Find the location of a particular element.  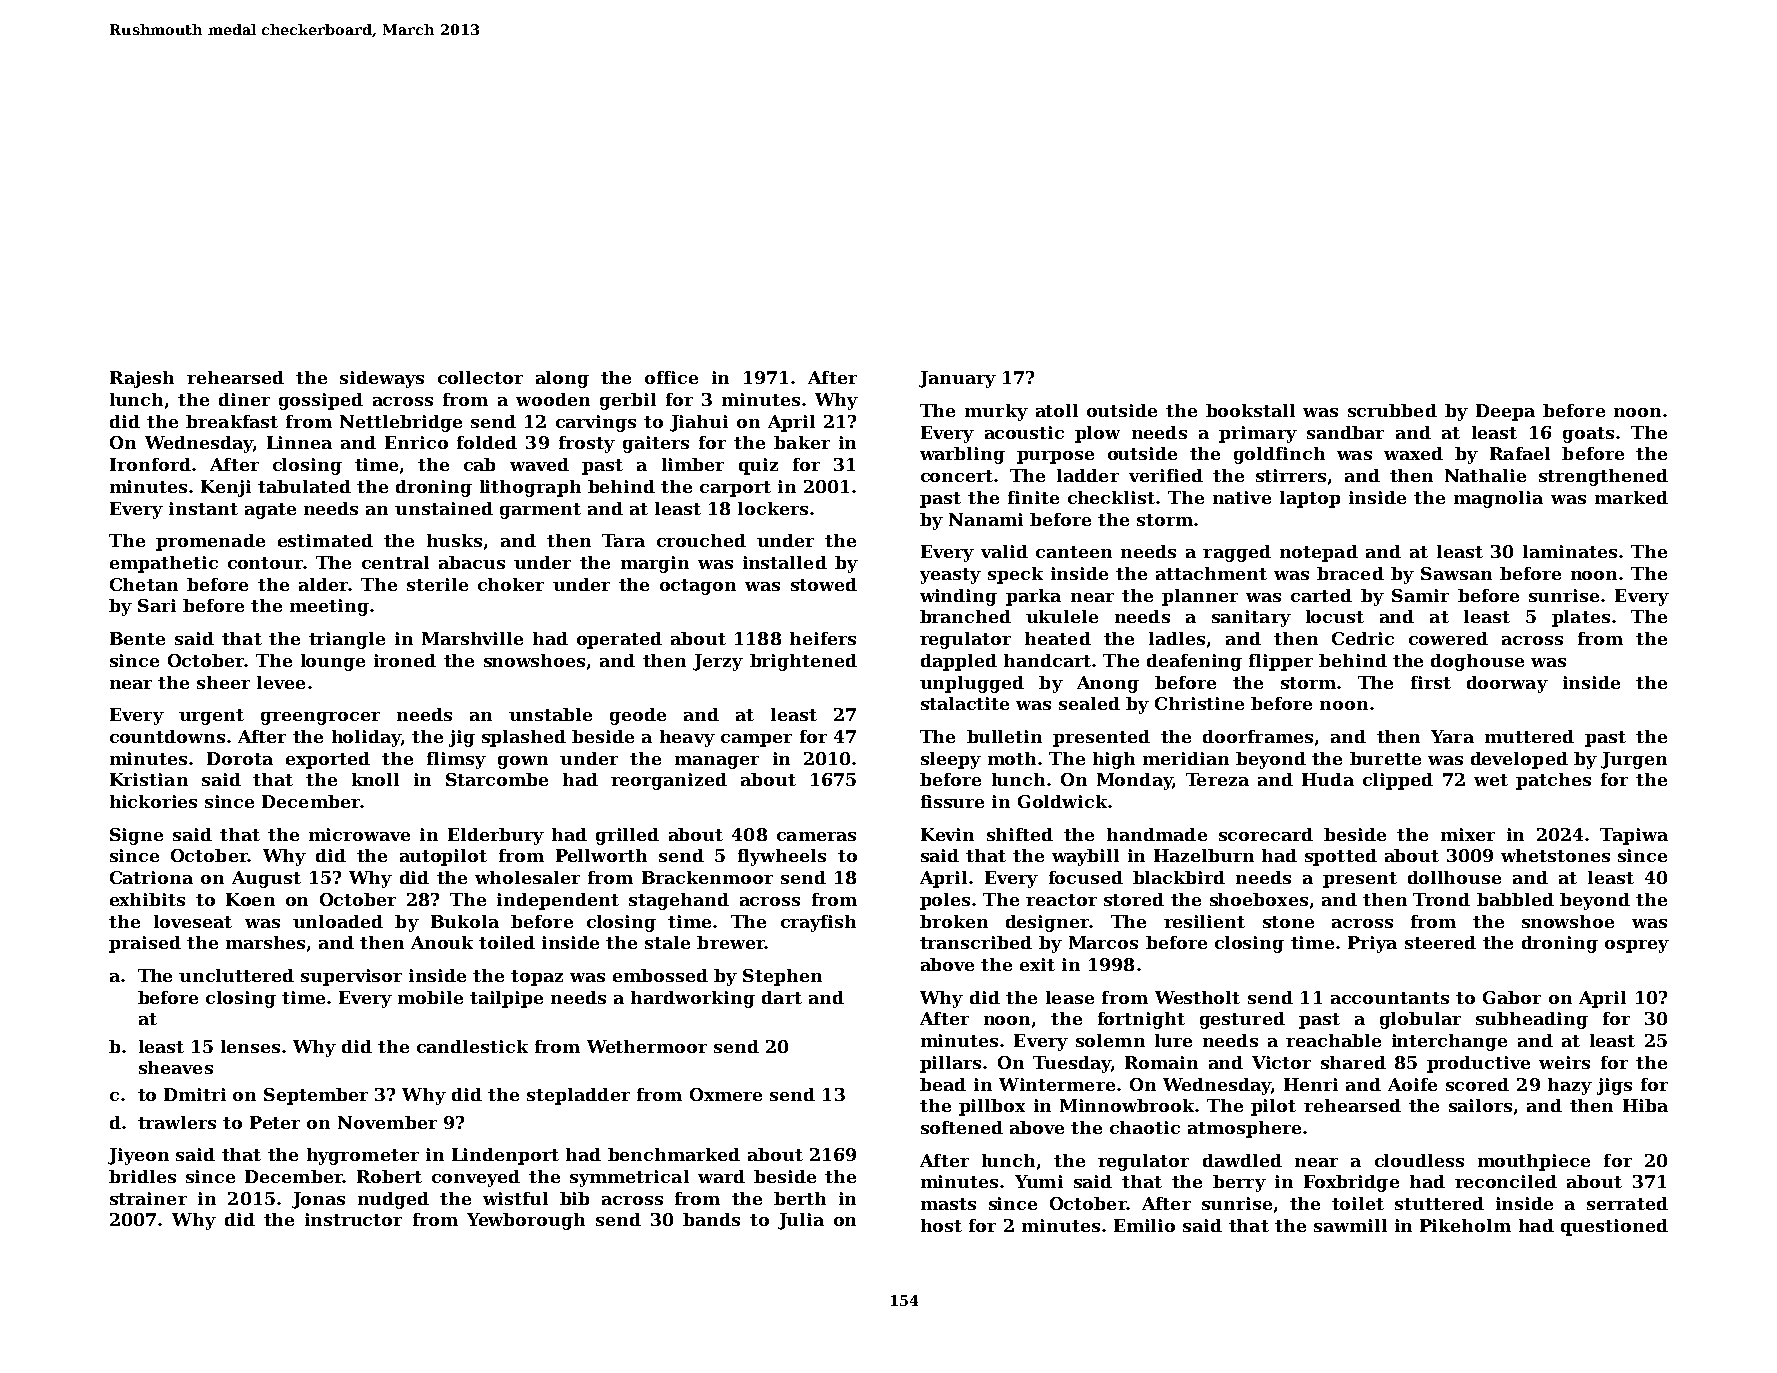

Julia is located at coordinates (801, 1221).
